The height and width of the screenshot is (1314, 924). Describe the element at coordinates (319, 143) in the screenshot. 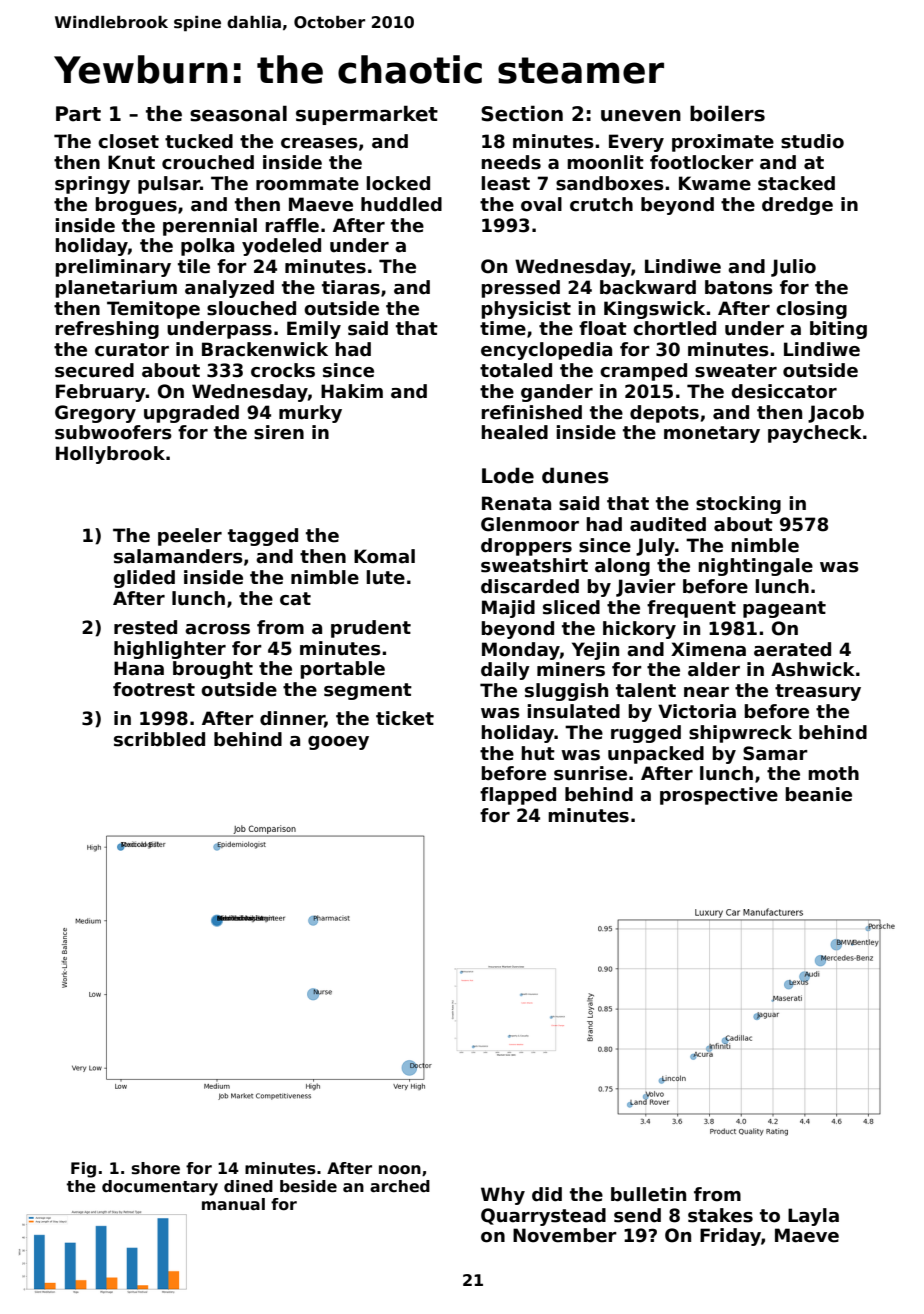

I see `creases` at that location.
